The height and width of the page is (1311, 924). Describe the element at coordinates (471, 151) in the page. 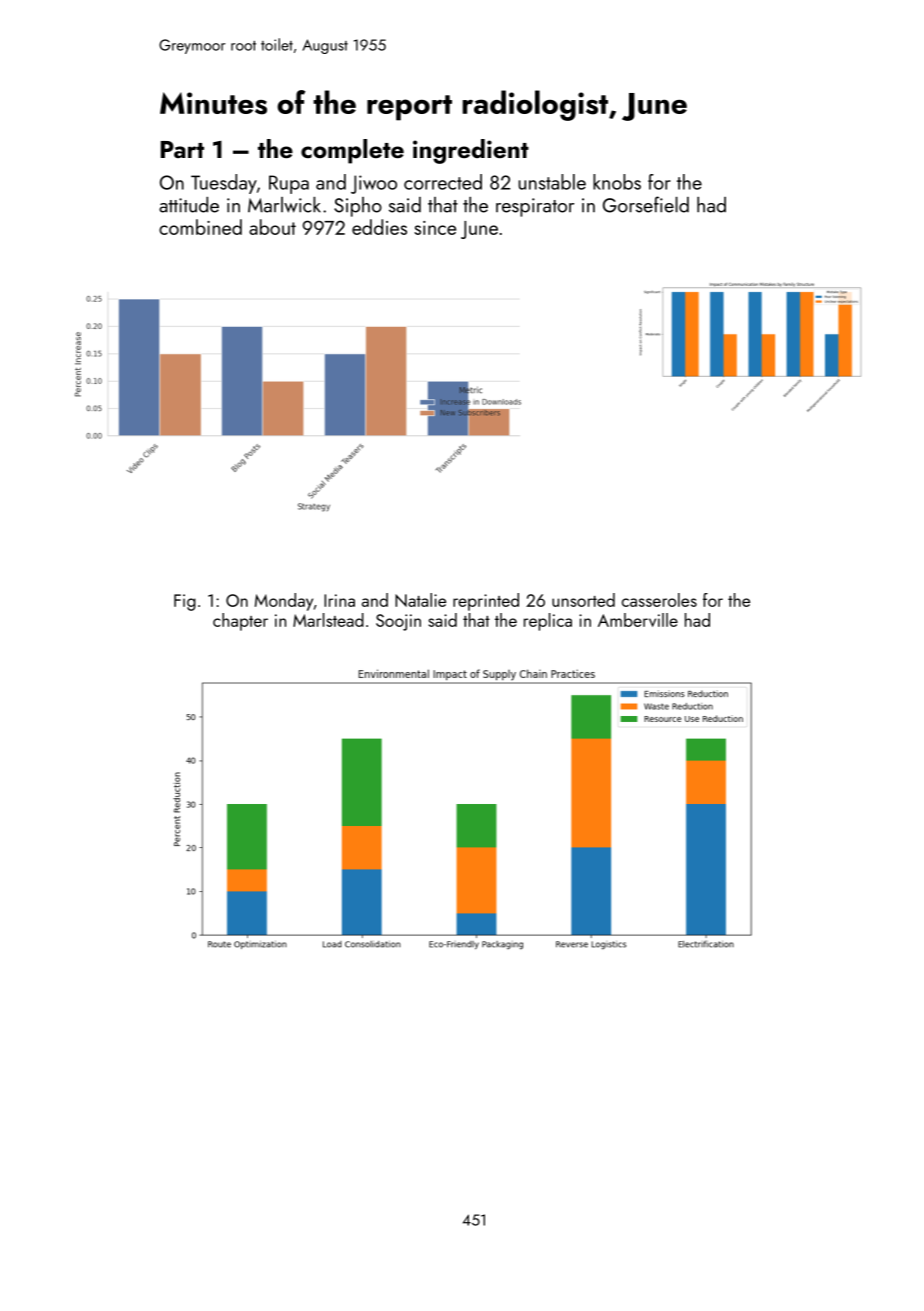

I see `ingredient` at that location.
